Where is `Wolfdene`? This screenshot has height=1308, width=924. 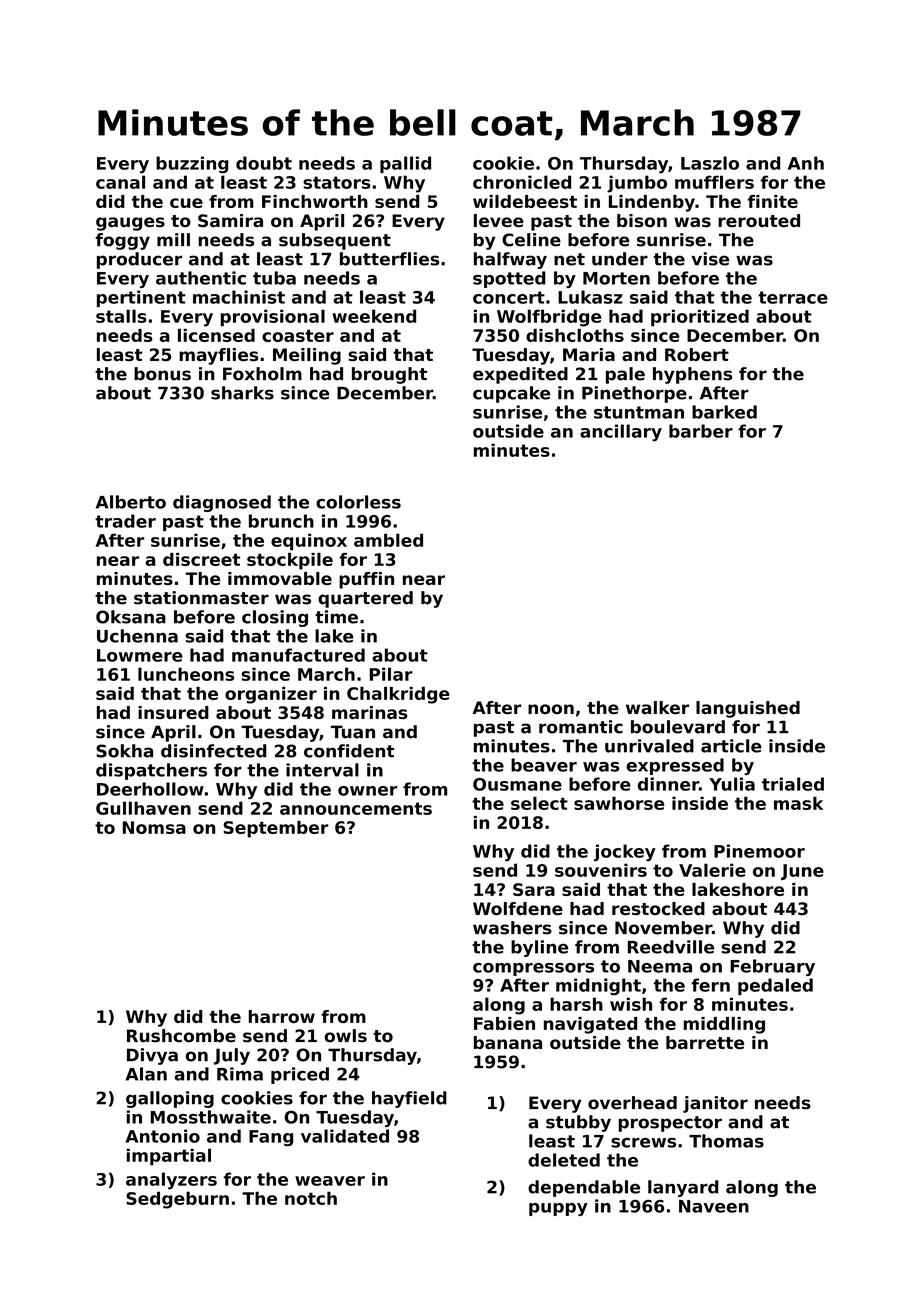 Wolfdene is located at coordinates (518, 909).
